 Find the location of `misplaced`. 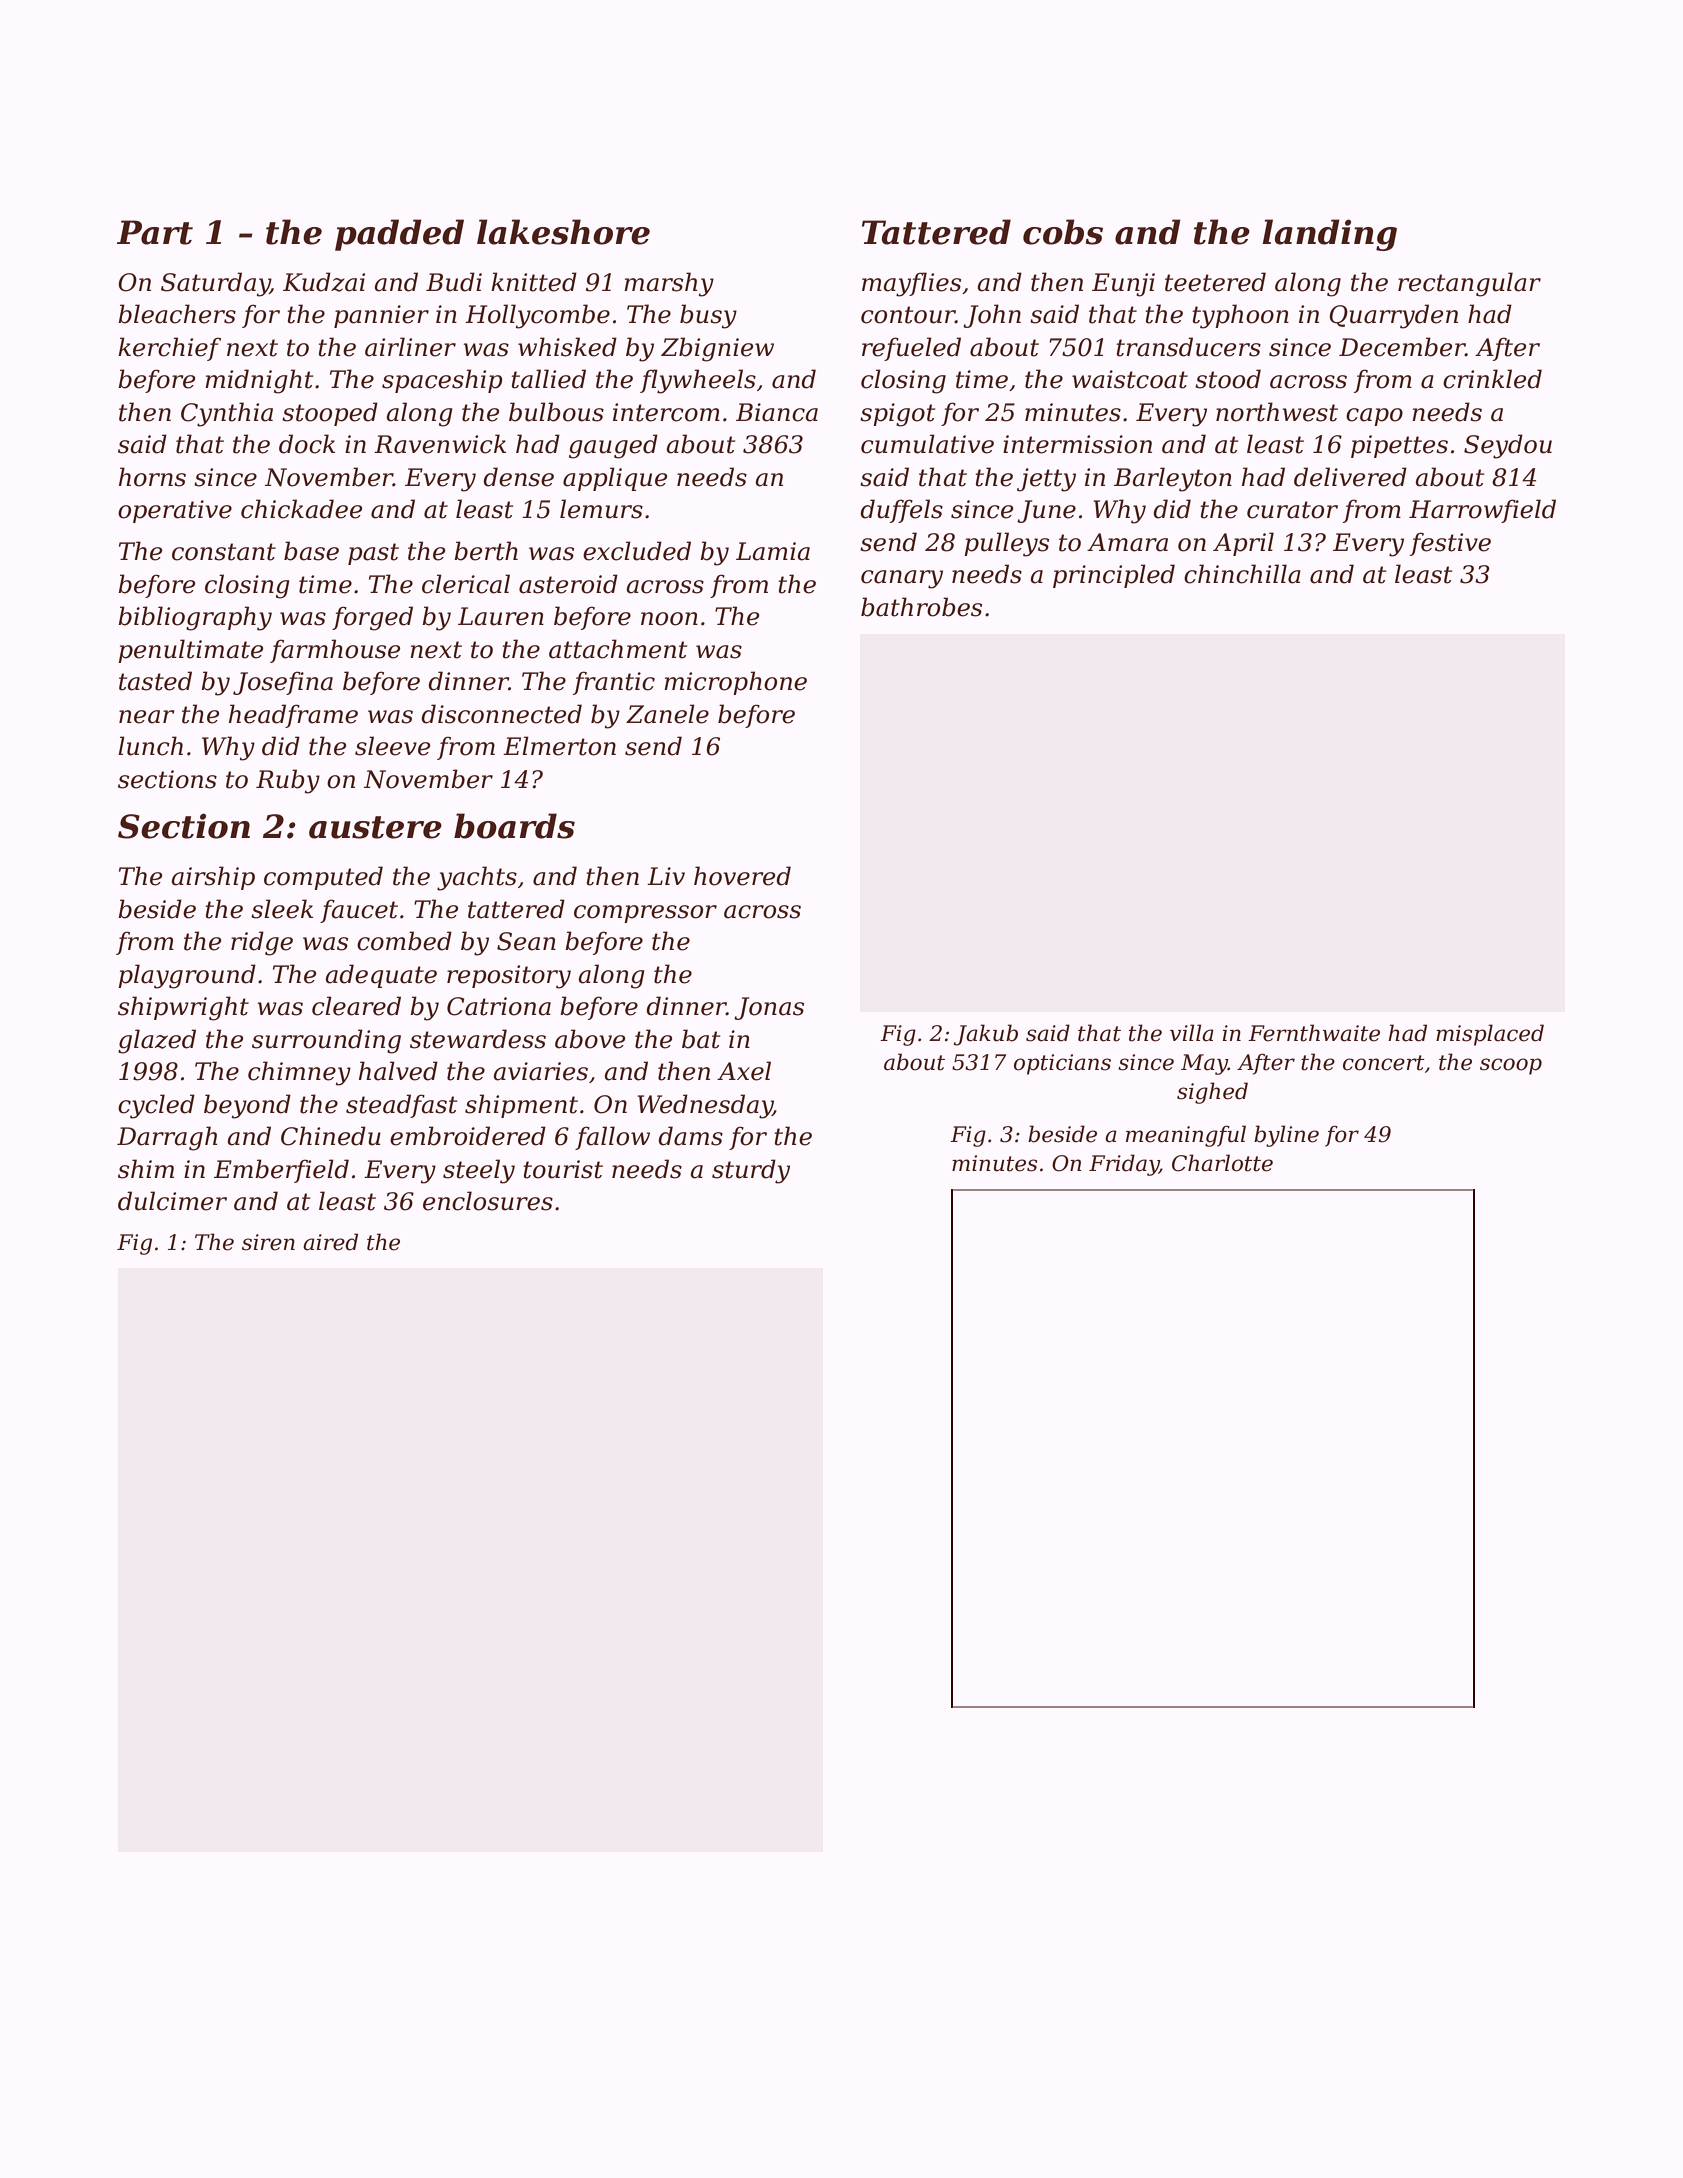

misplaced is located at coordinates (1490, 1035).
